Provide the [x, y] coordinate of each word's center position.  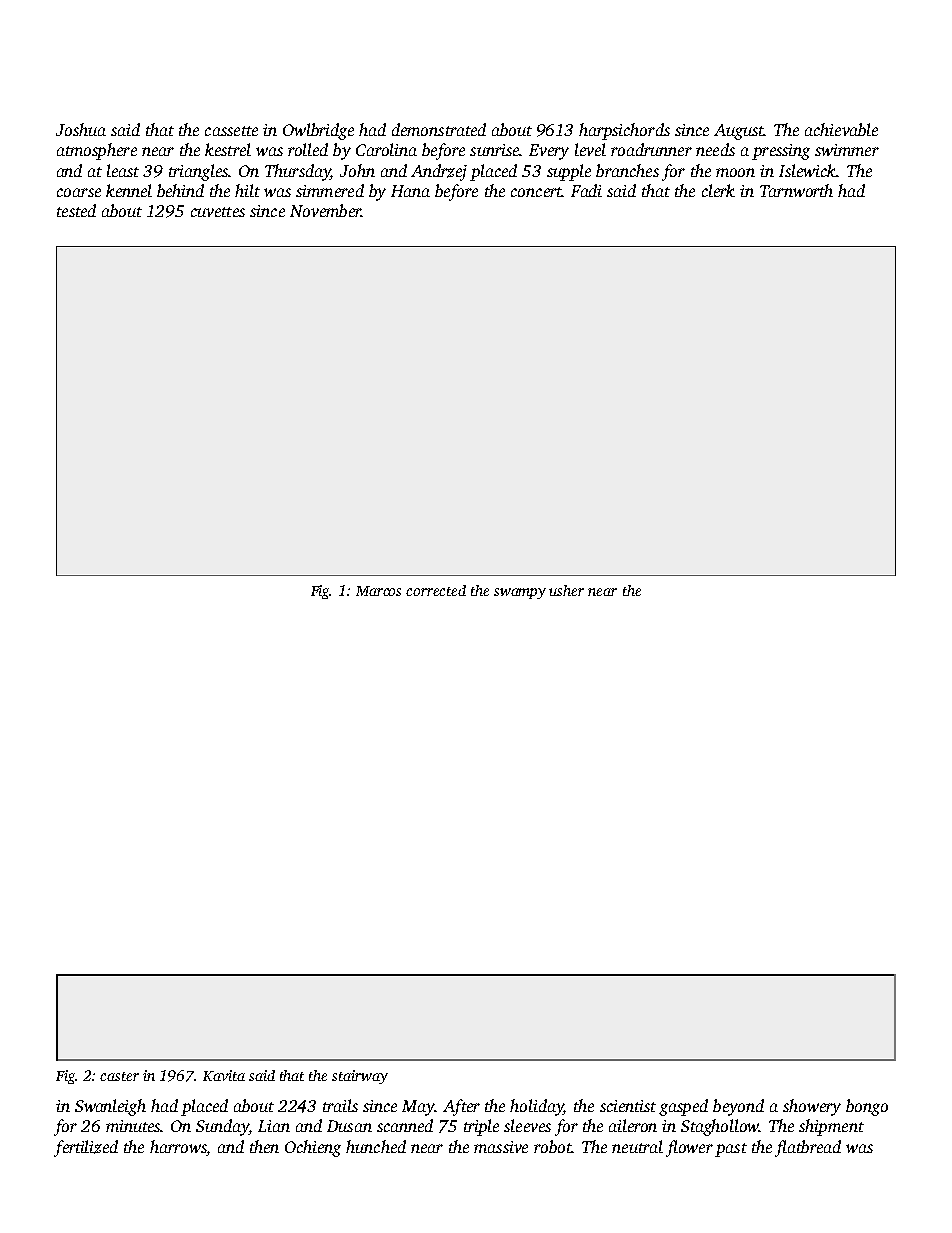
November [325, 210]
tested [76, 210]
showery [812, 1107]
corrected [436, 590]
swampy [520, 593]
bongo [867, 1107]
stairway [360, 1077]
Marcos [378, 591]
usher [566, 590]
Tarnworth [796, 190]
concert [536, 192]
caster [119, 1076]
